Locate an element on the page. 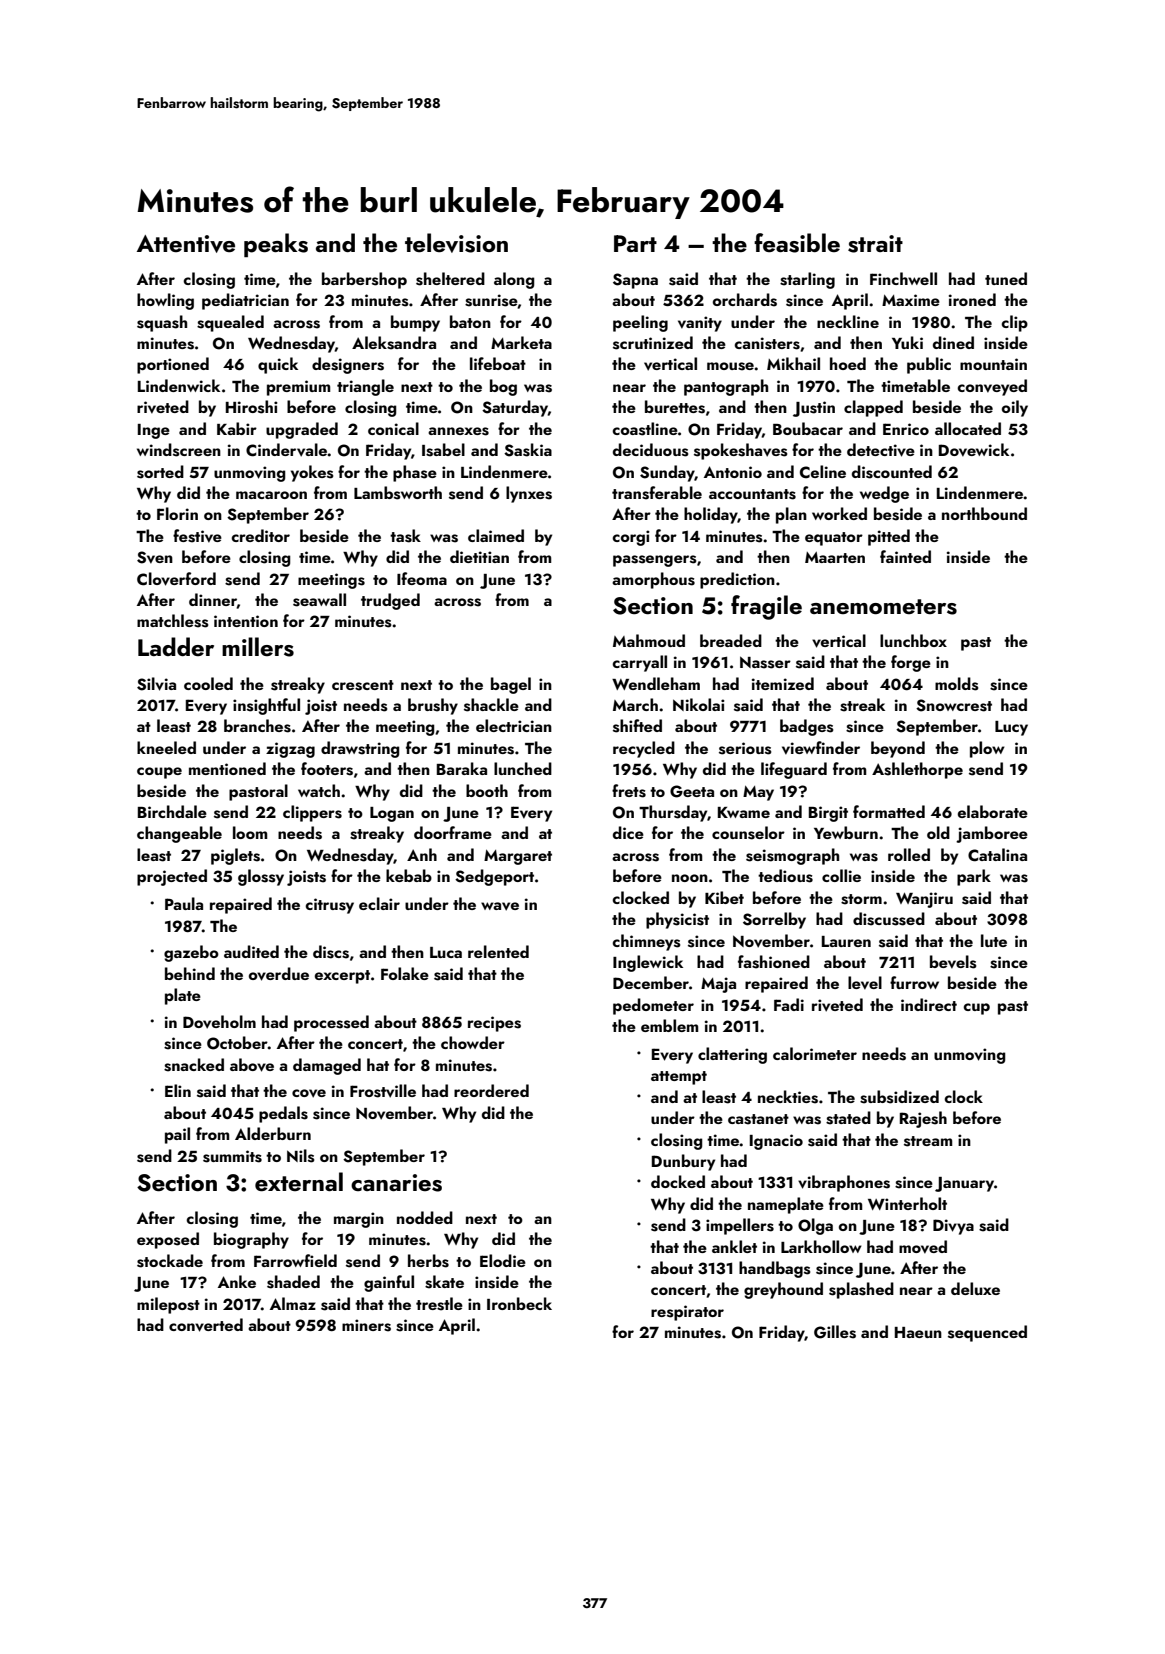 This document has height=1654, width=1165. lute is located at coordinates (994, 940).
